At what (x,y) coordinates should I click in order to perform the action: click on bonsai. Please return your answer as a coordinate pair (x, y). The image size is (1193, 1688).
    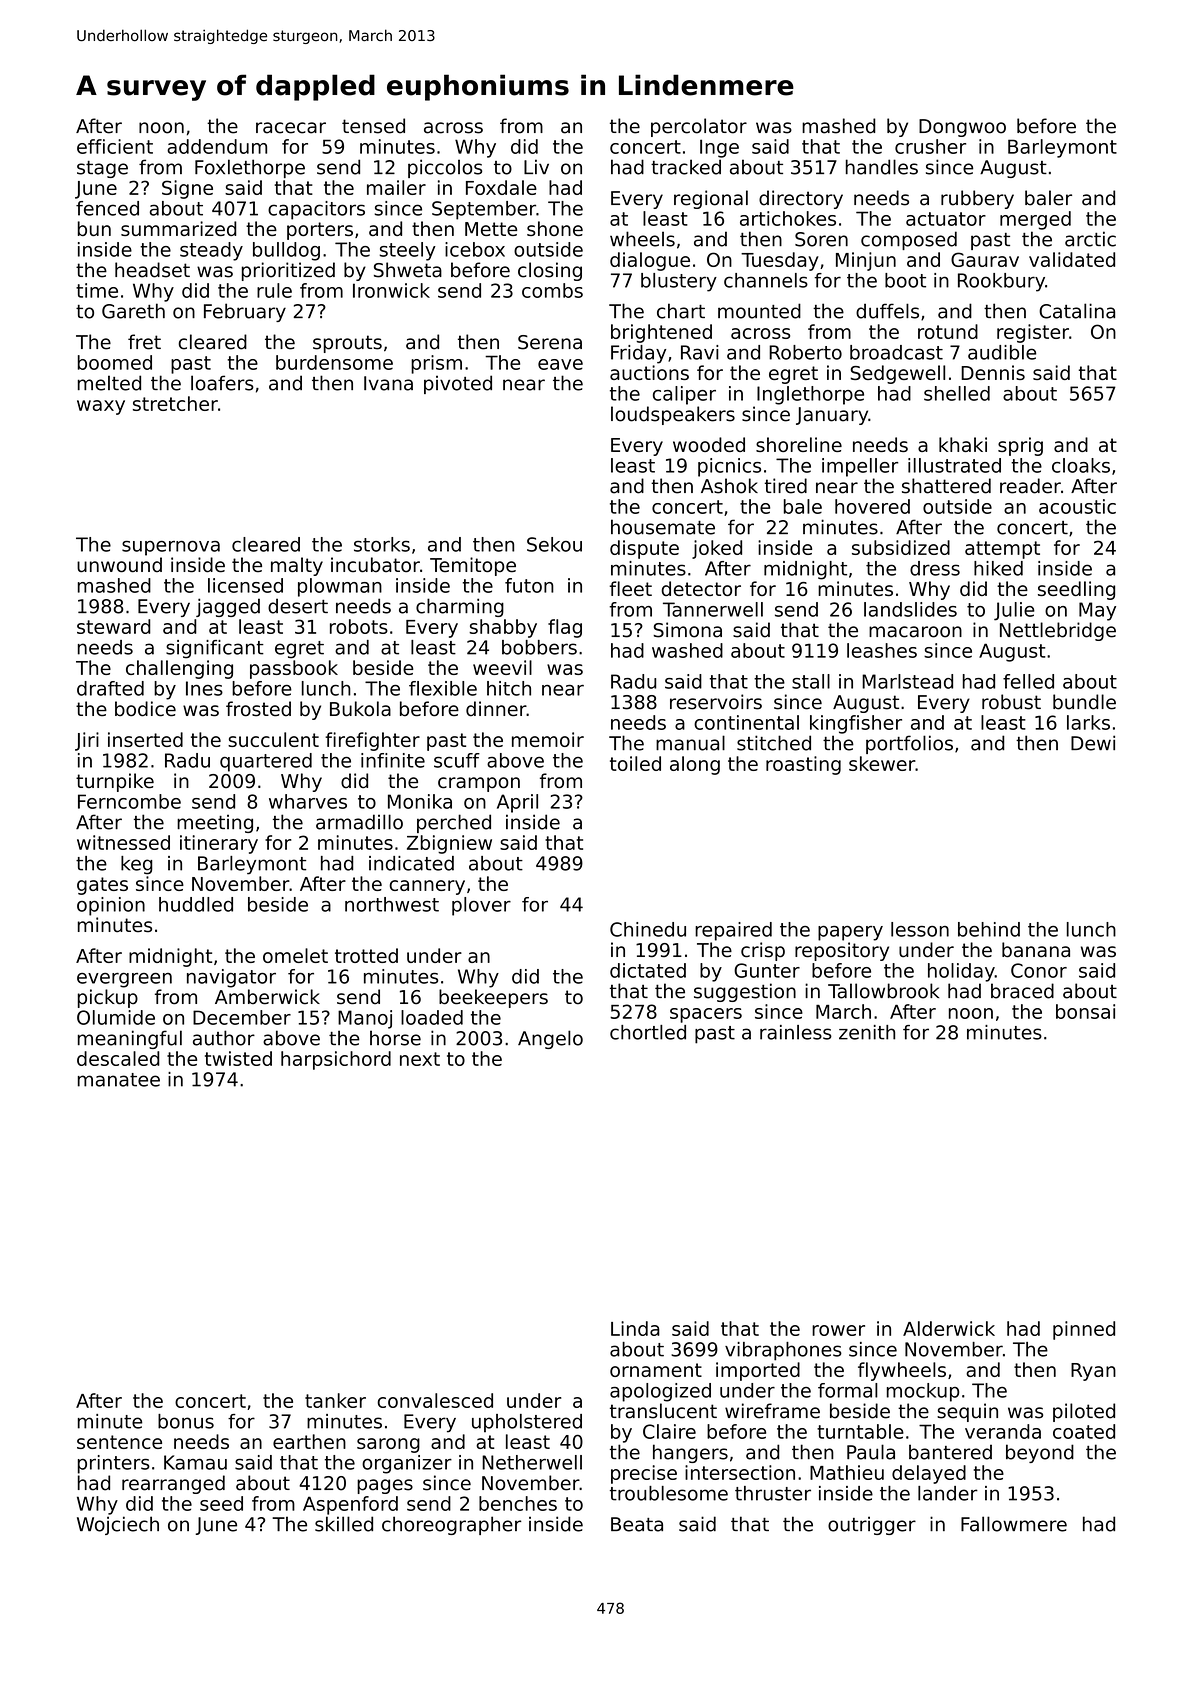
    Looking at the image, I should click on (1085, 1011).
